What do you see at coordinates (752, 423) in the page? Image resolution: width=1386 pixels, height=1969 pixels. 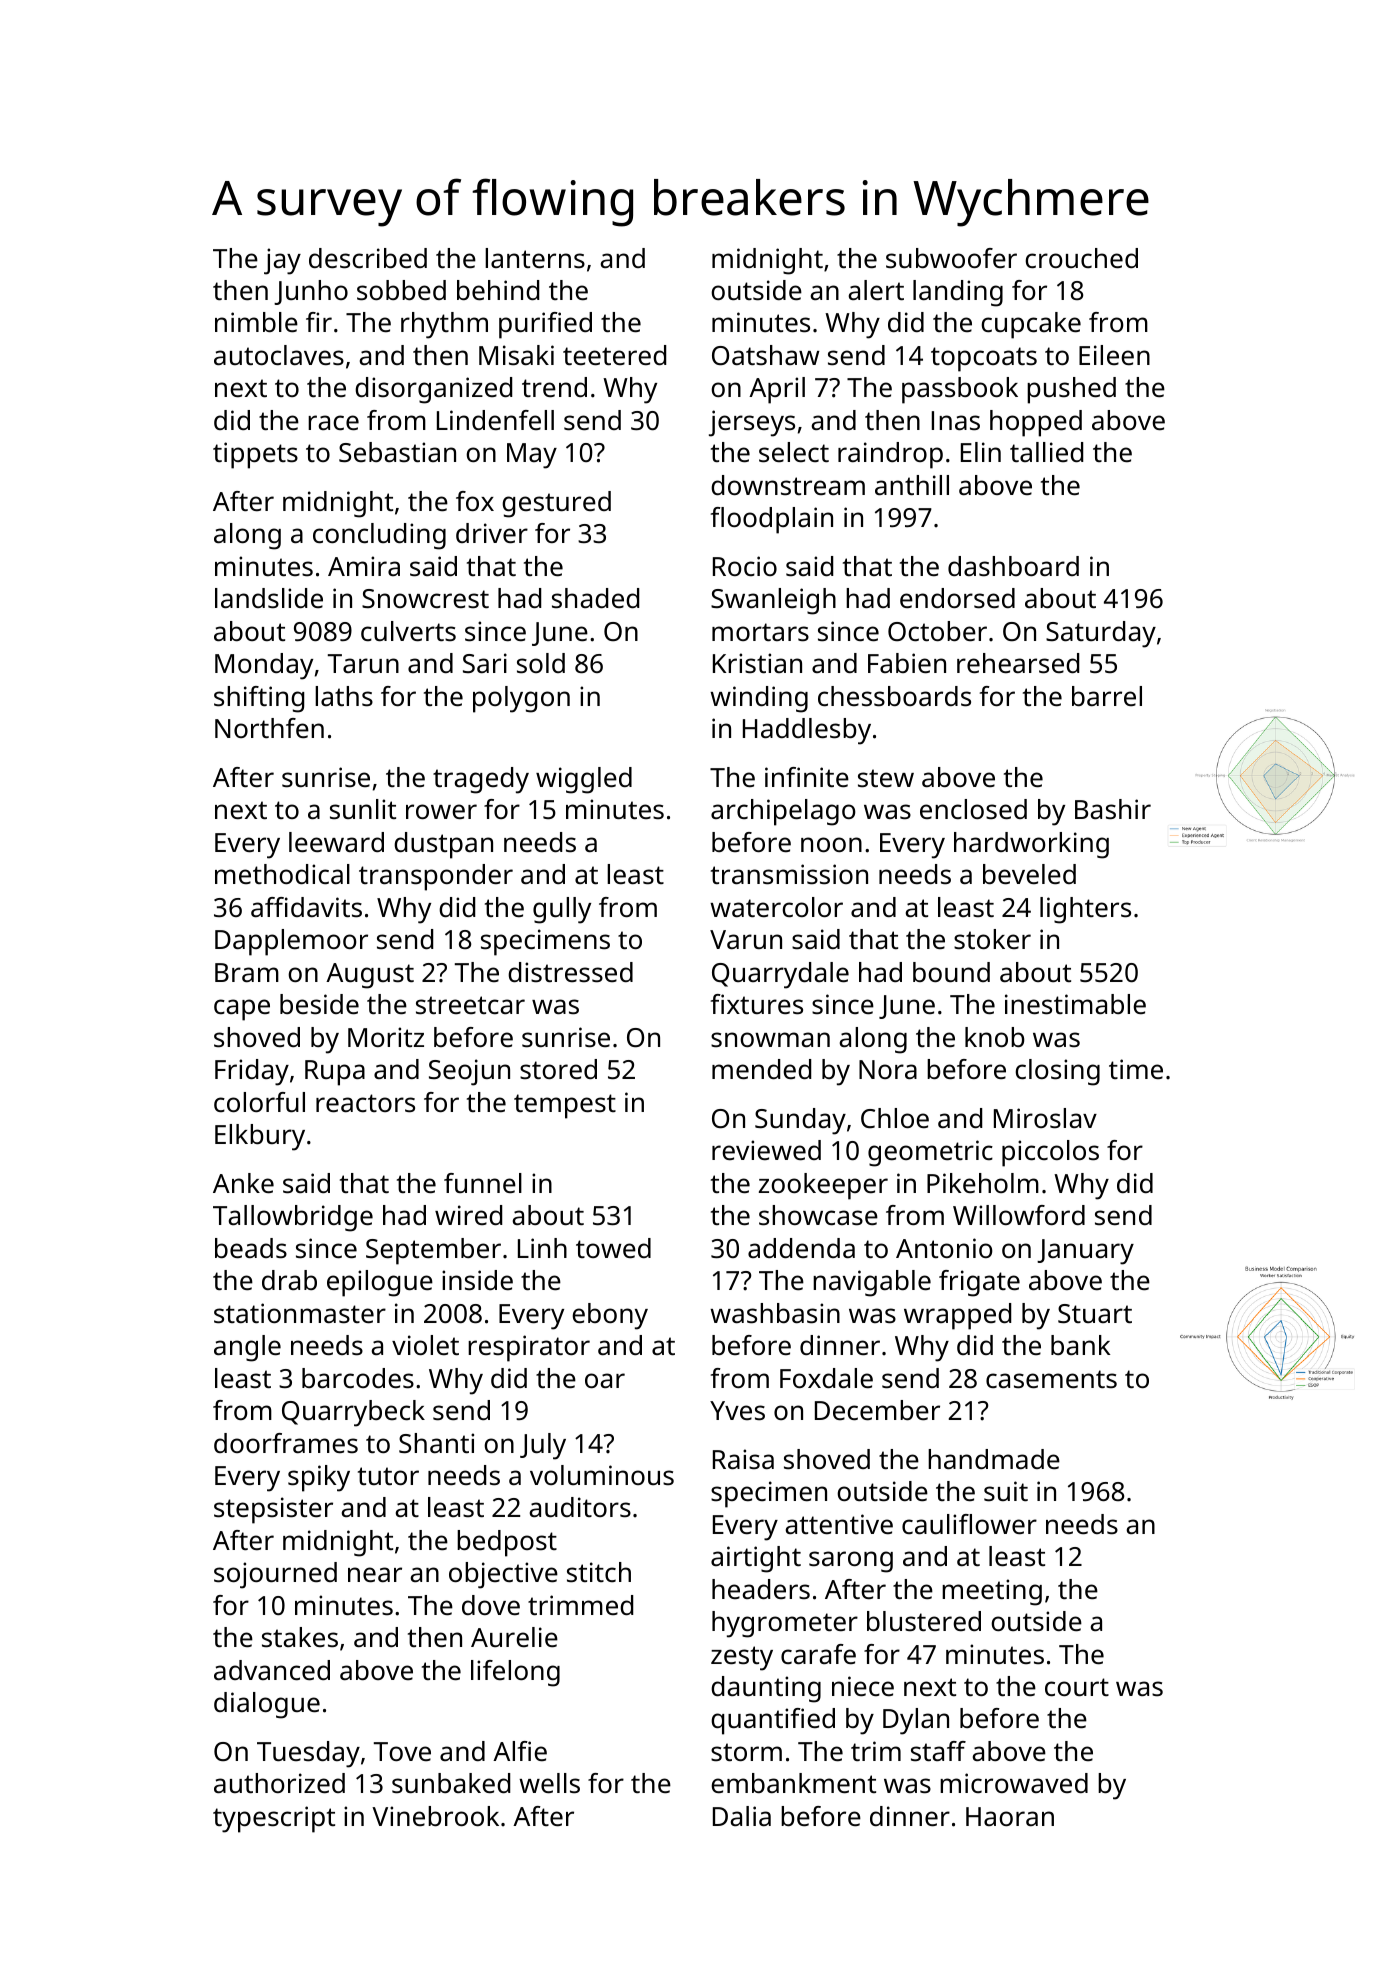 I see `jerseys` at bounding box center [752, 423].
